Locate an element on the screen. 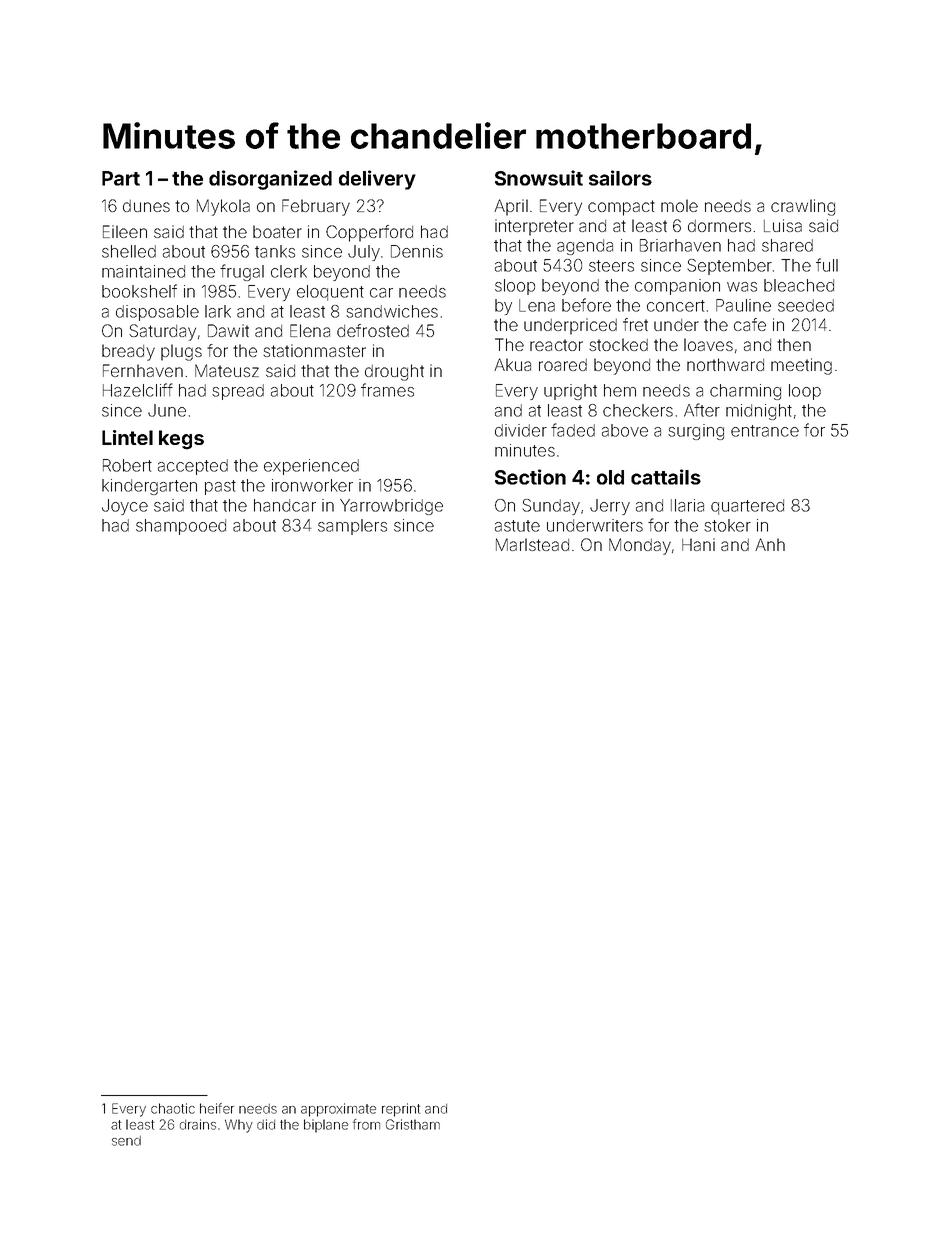 The image size is (952, 1233). divider is located at coordinates (521, 430).
